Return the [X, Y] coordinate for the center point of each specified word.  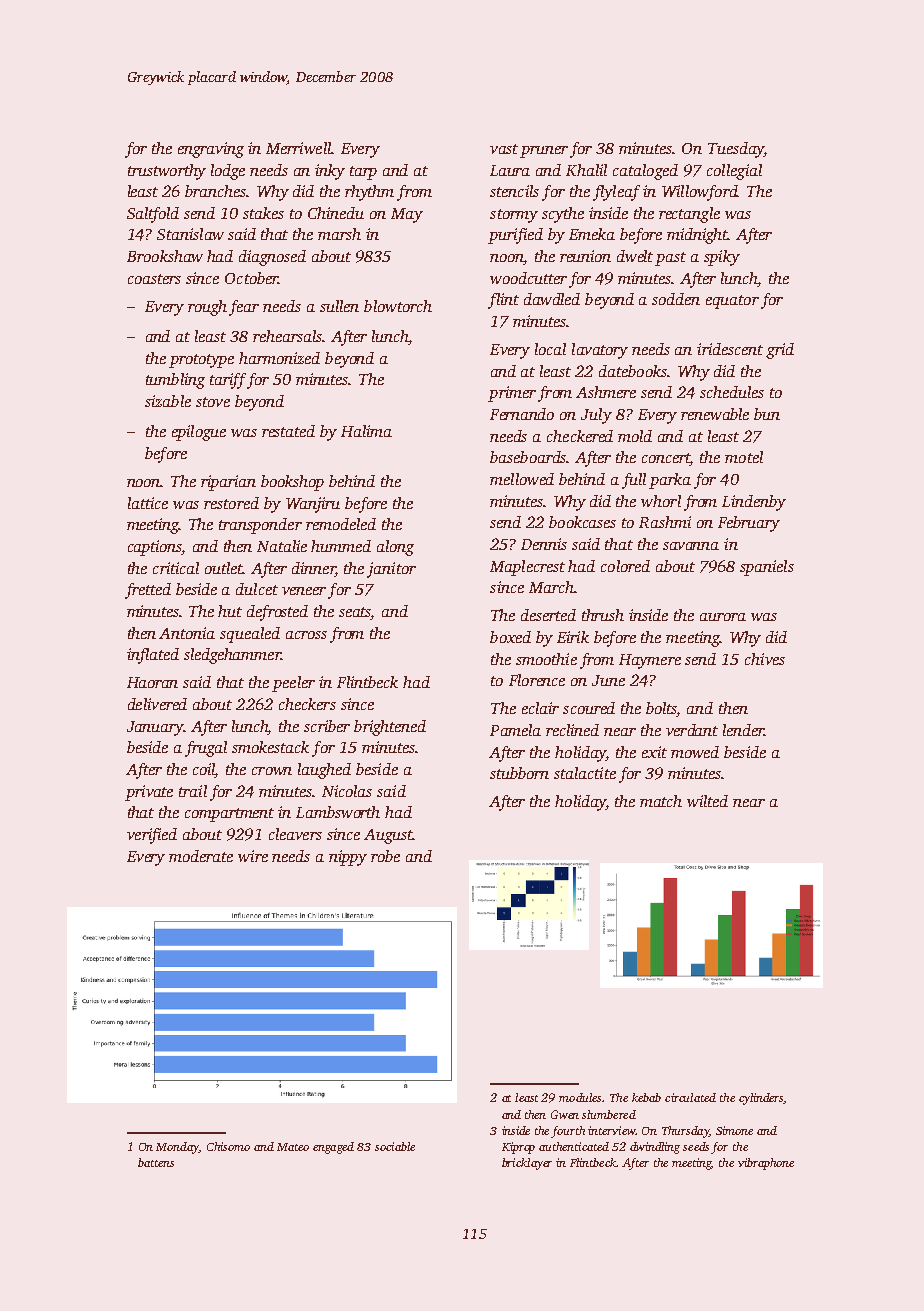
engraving [211, 150]
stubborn [519, 773]
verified [152, 836]
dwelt [635, 256]
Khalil [586, 170]
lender [744, 730]
